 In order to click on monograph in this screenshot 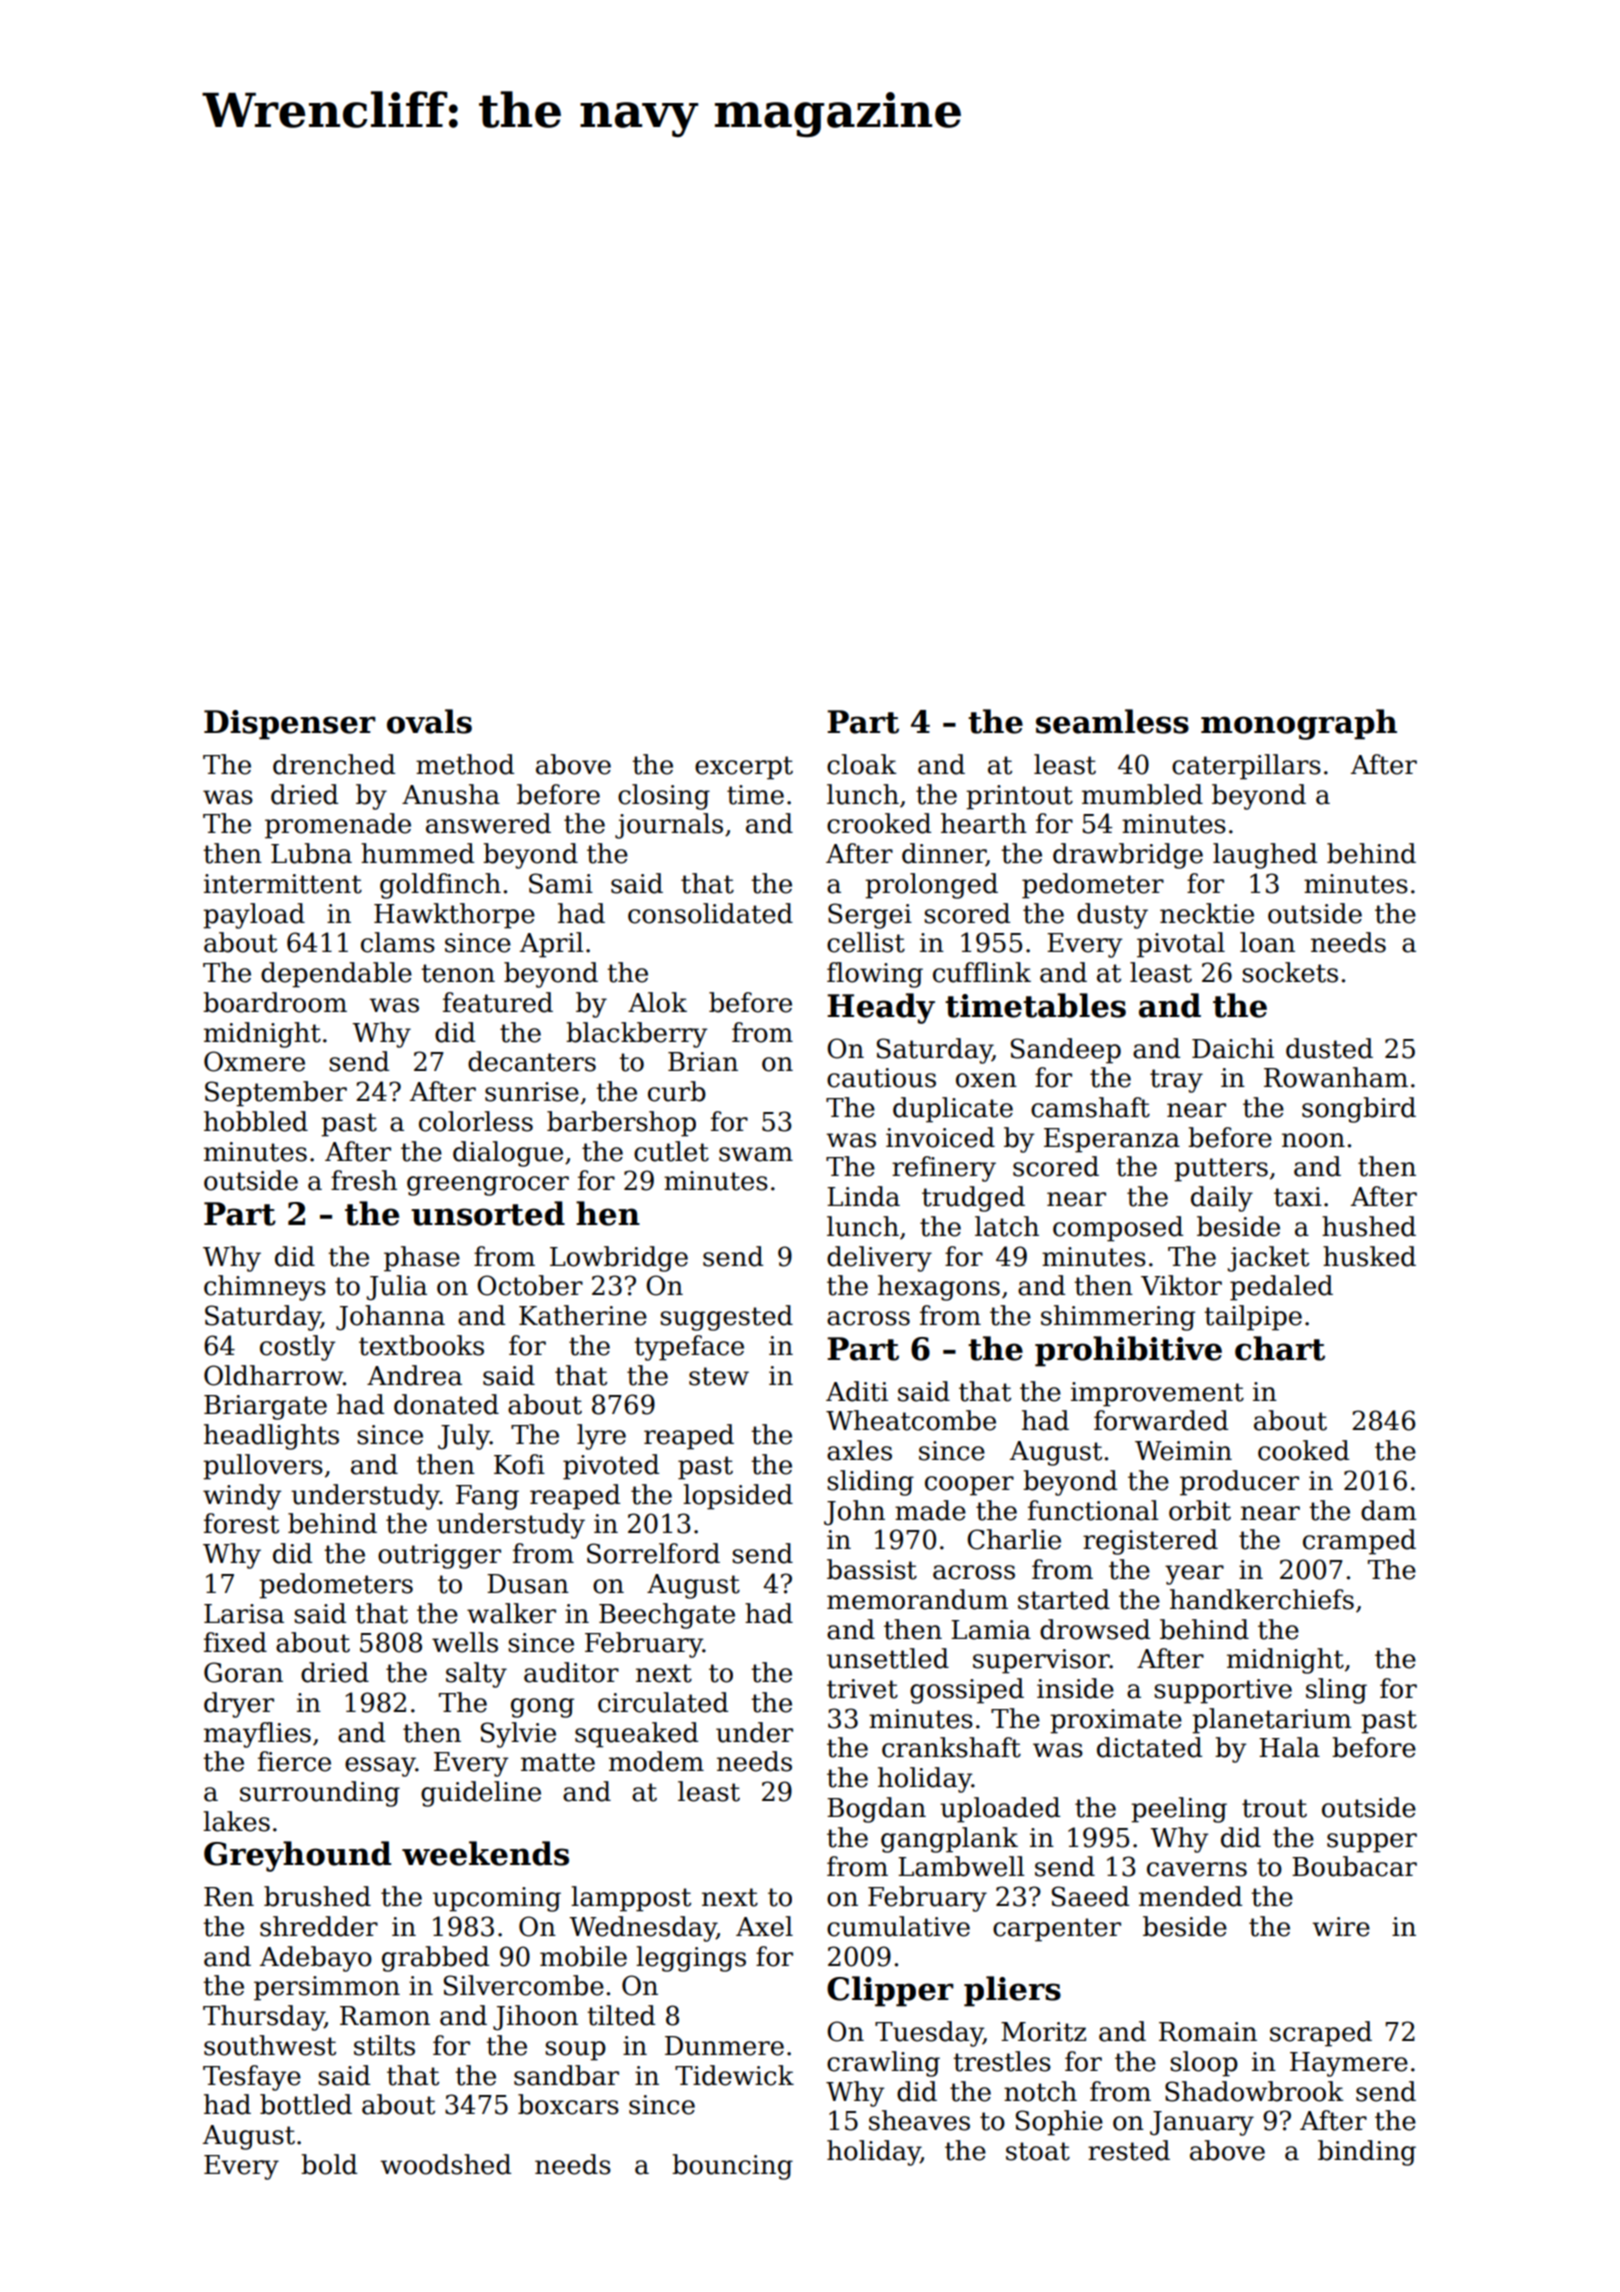, I will do `click(1299, 724)`.
